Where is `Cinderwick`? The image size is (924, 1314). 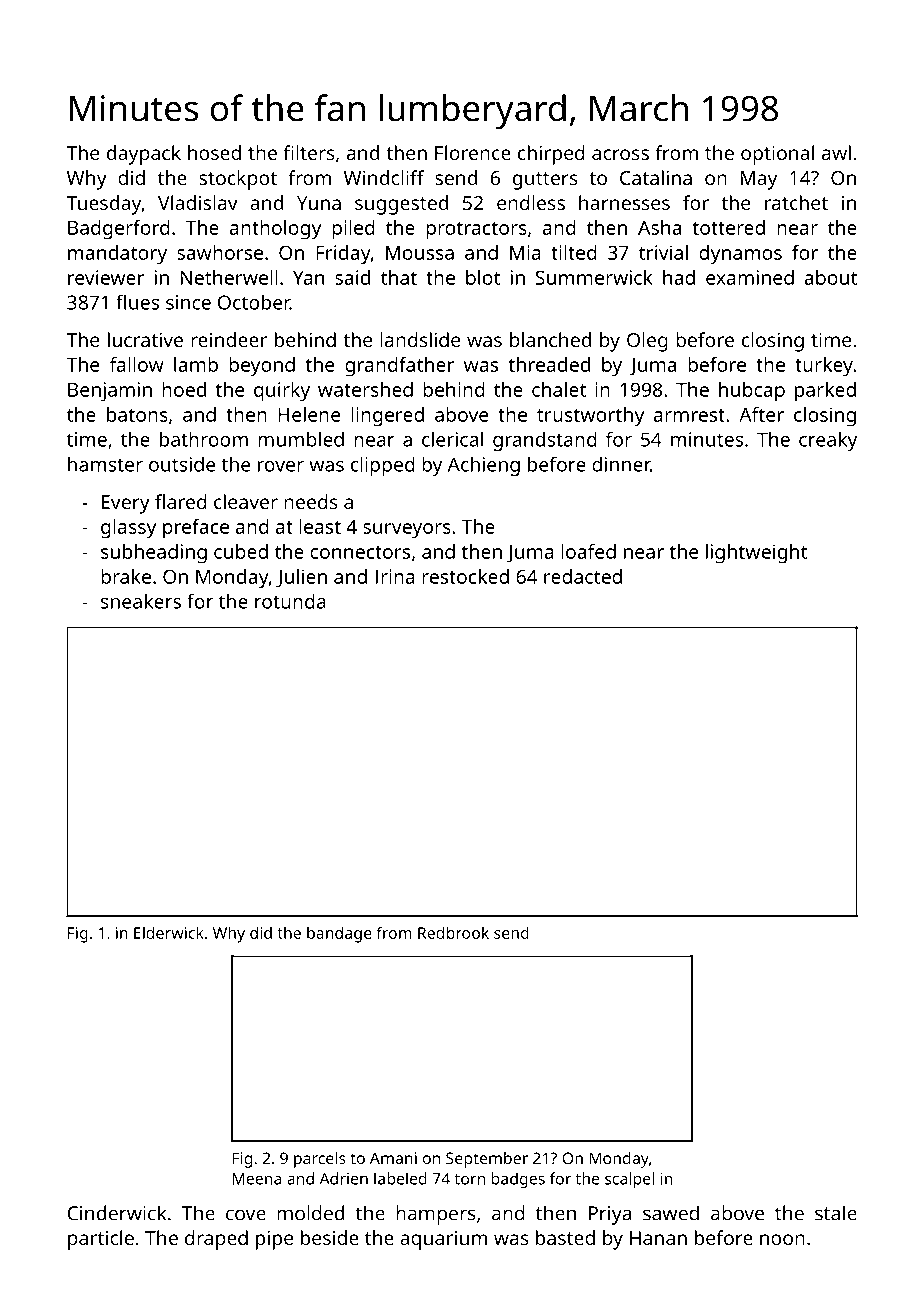
Cinderwick is located at coordinates (116, 1213).
